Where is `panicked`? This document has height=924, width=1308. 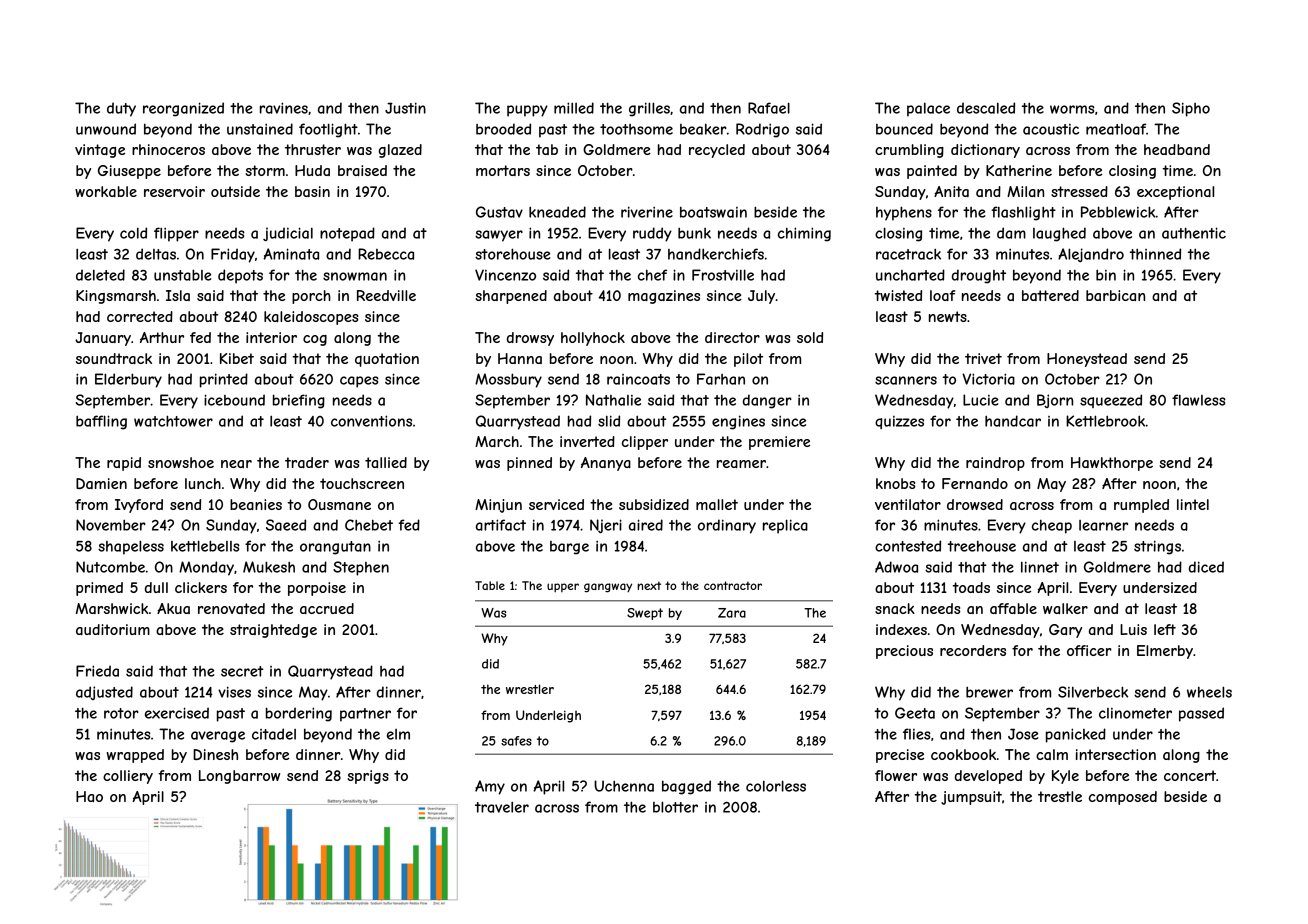
panicked is located at coordinates (1076, 735).
